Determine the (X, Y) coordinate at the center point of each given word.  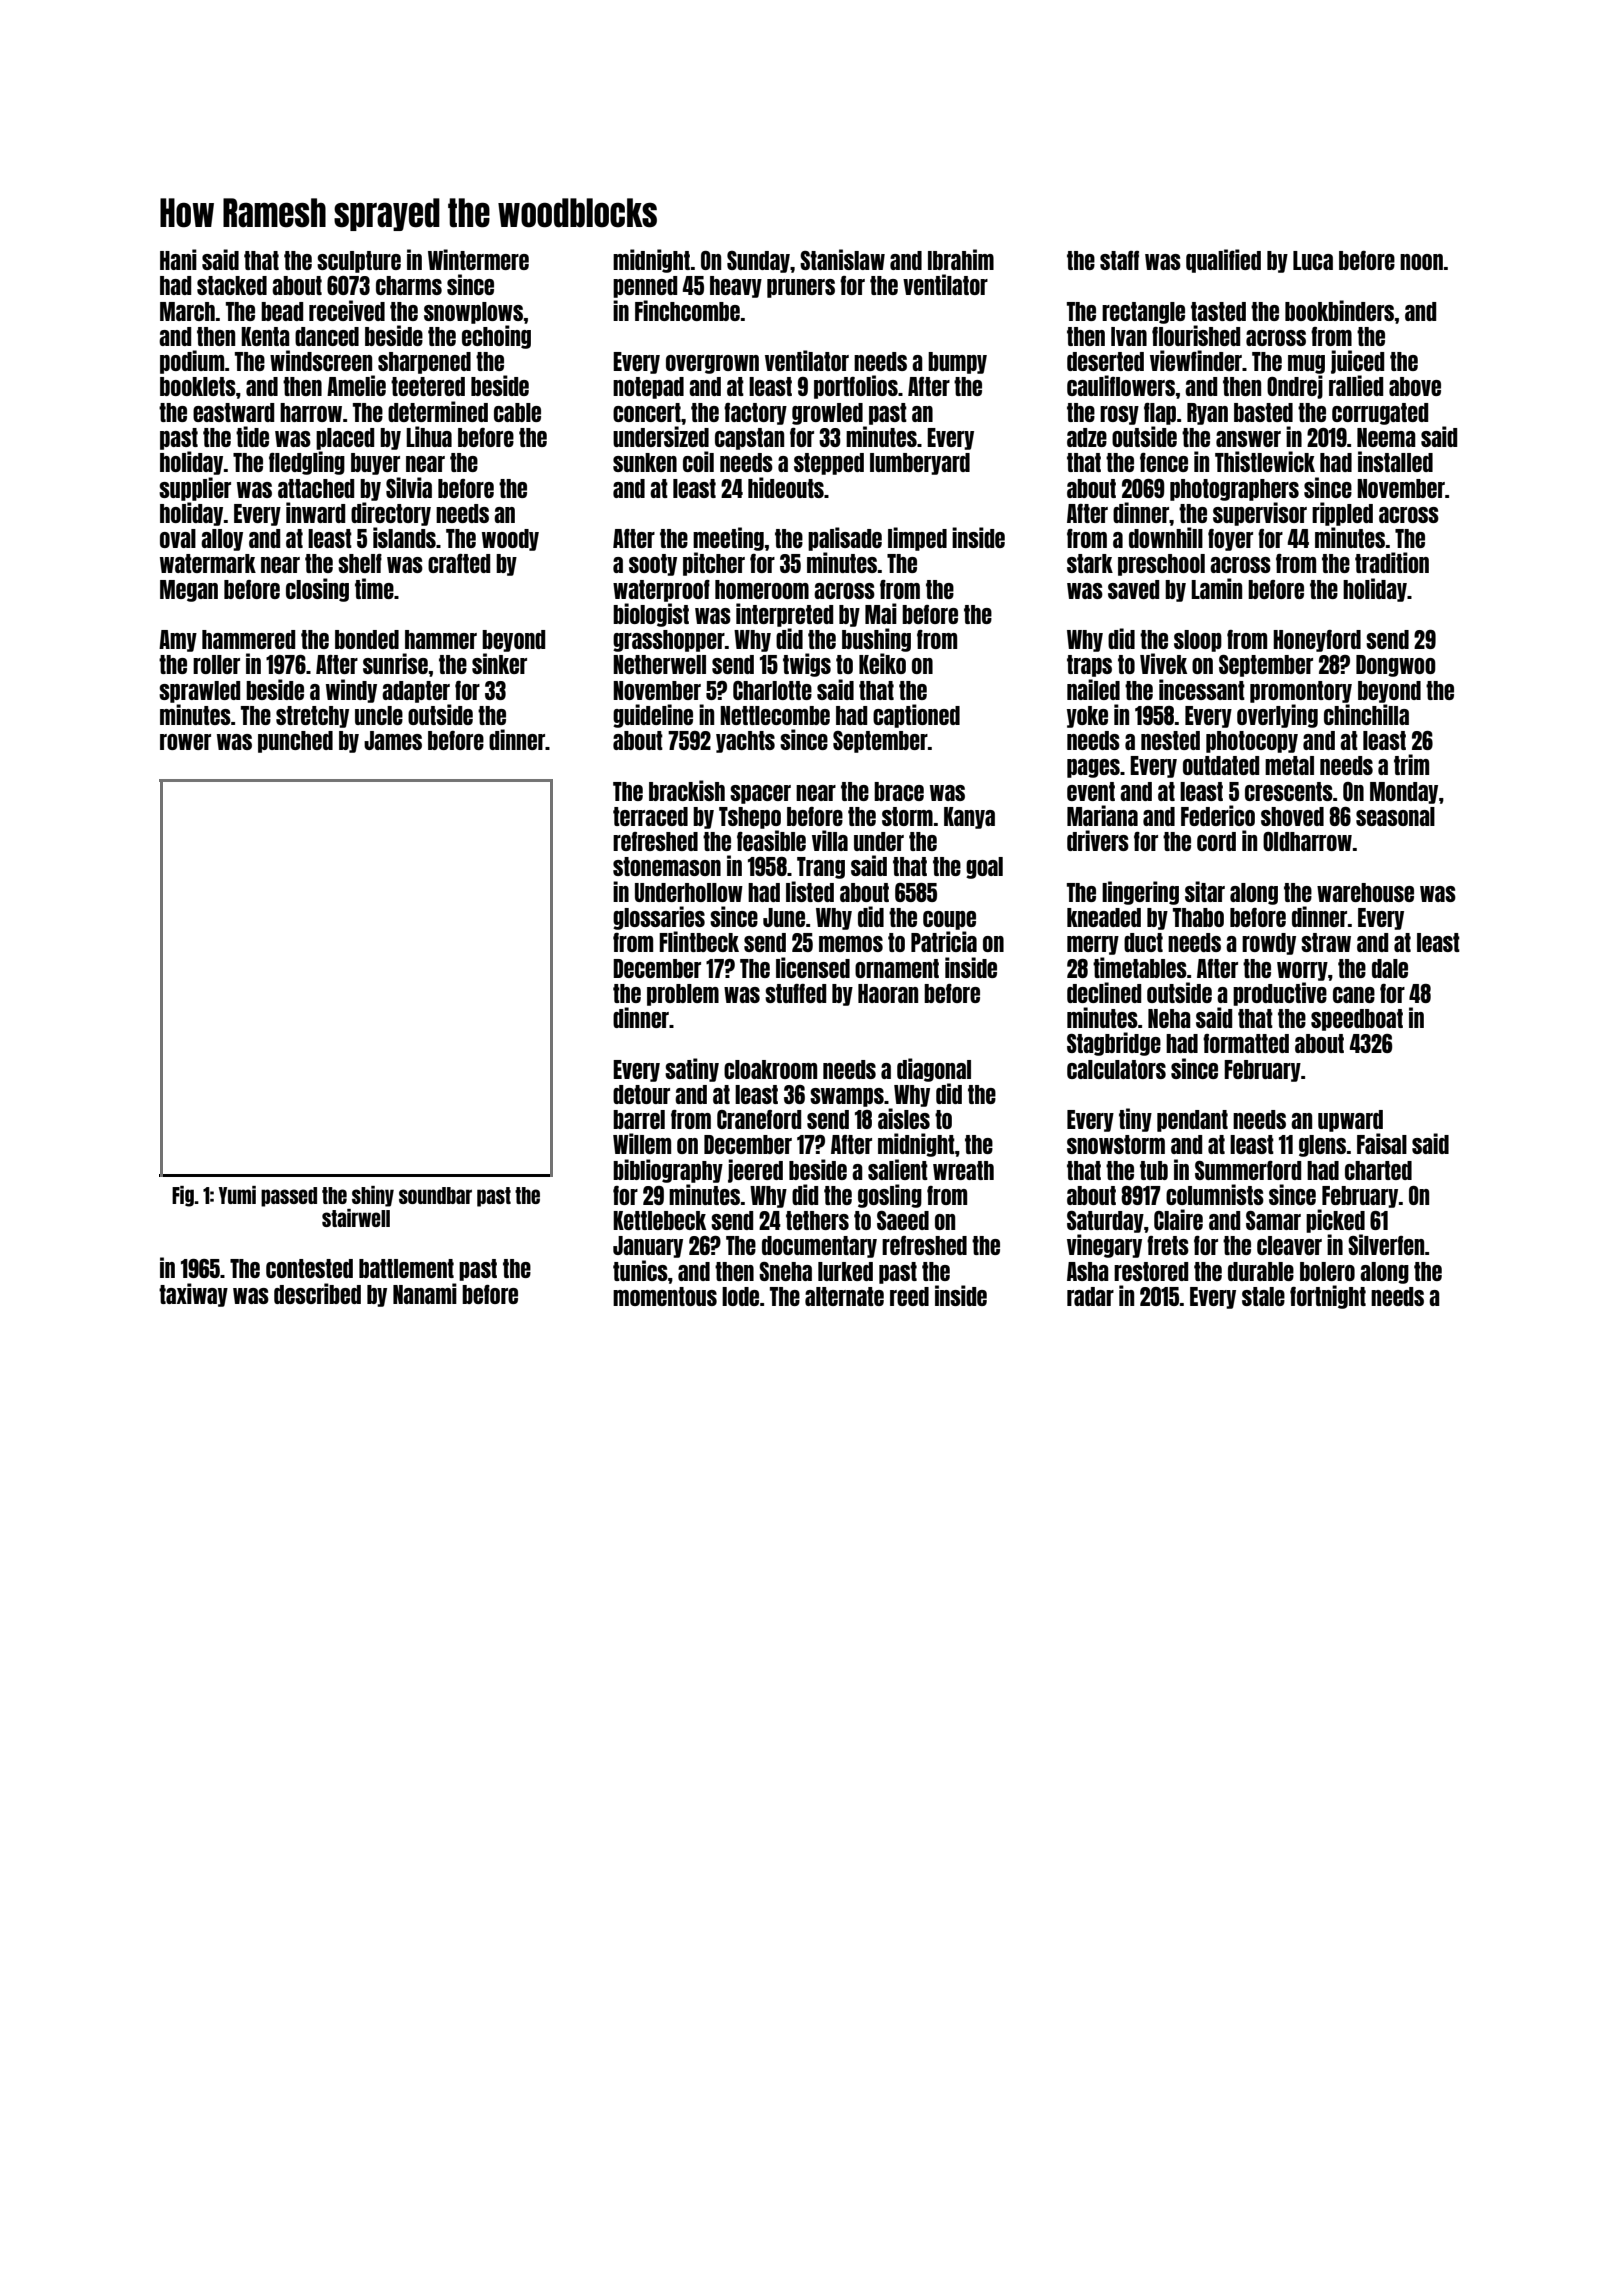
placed (345, 439)
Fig (183, 1196)
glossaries (659, 918)
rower (185, 742)
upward (1350, 1121)
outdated (1221, 765)
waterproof (661, 591)
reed (909, 1296)
